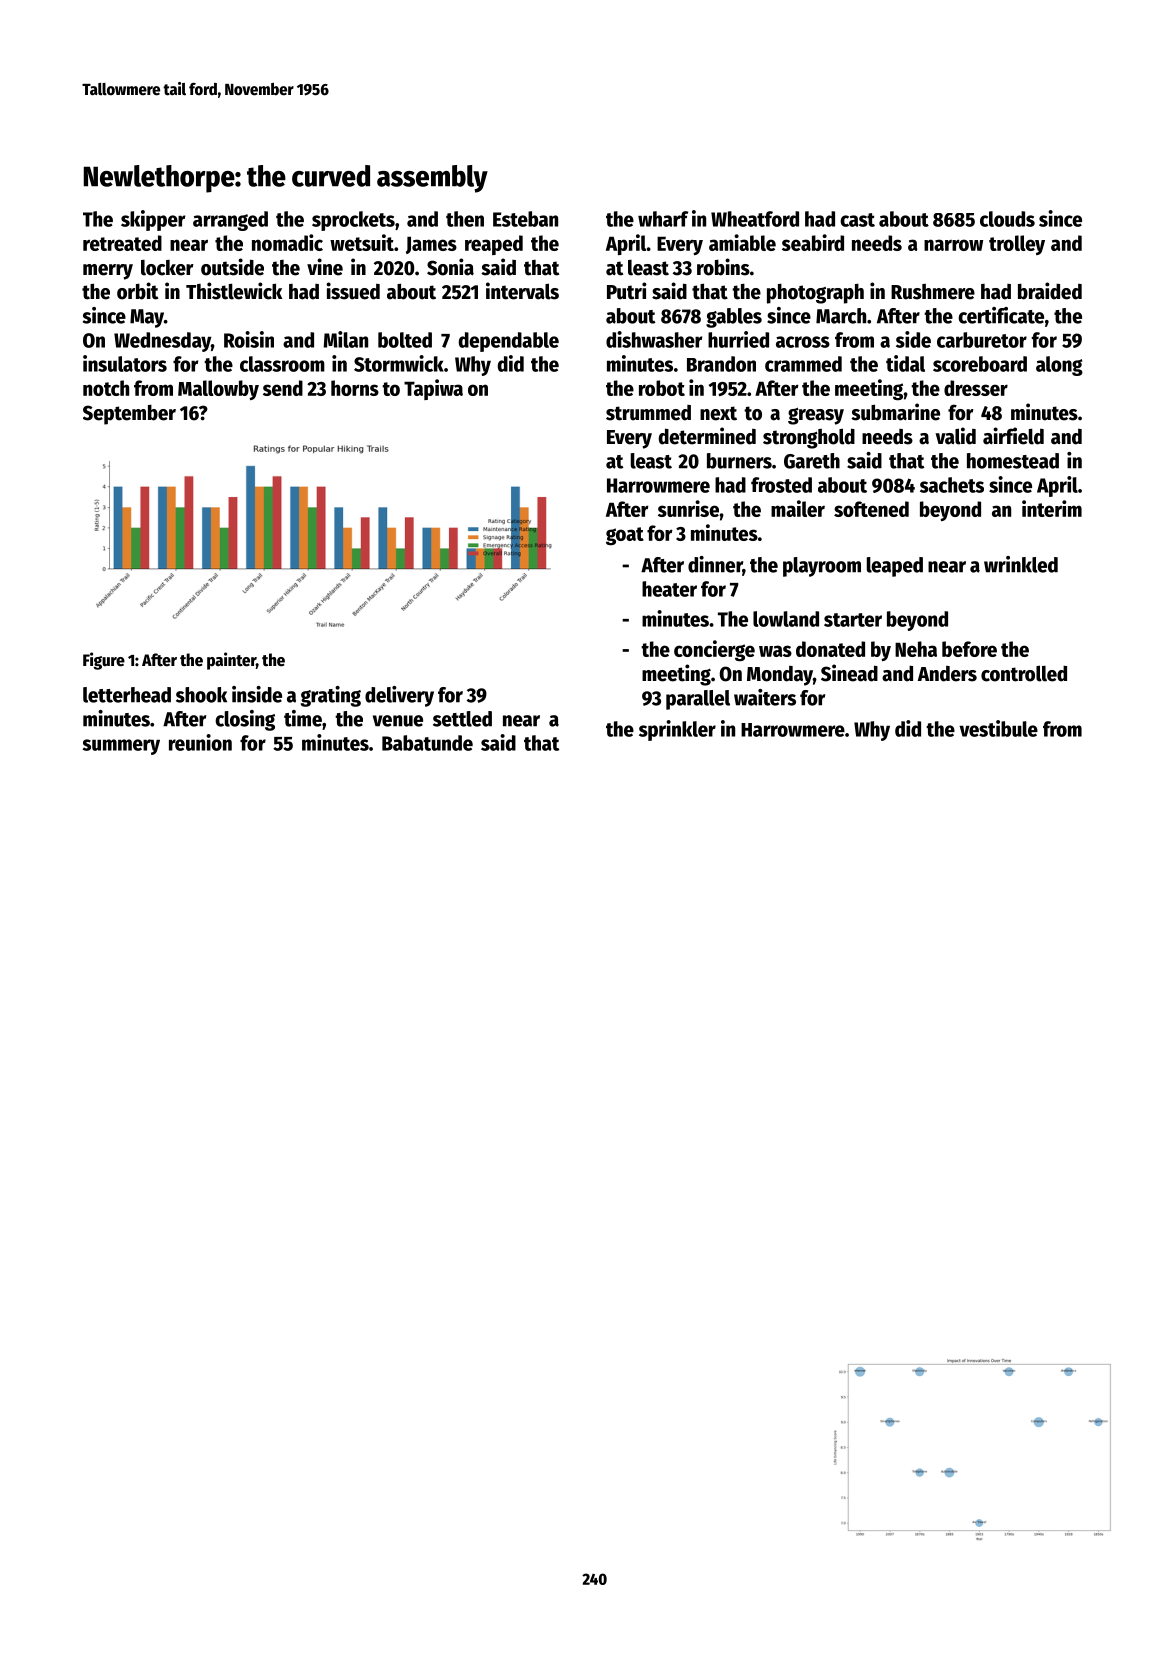 This screenshot has height=1654, width=1165. I want to click on closing, so click(245, 720).
